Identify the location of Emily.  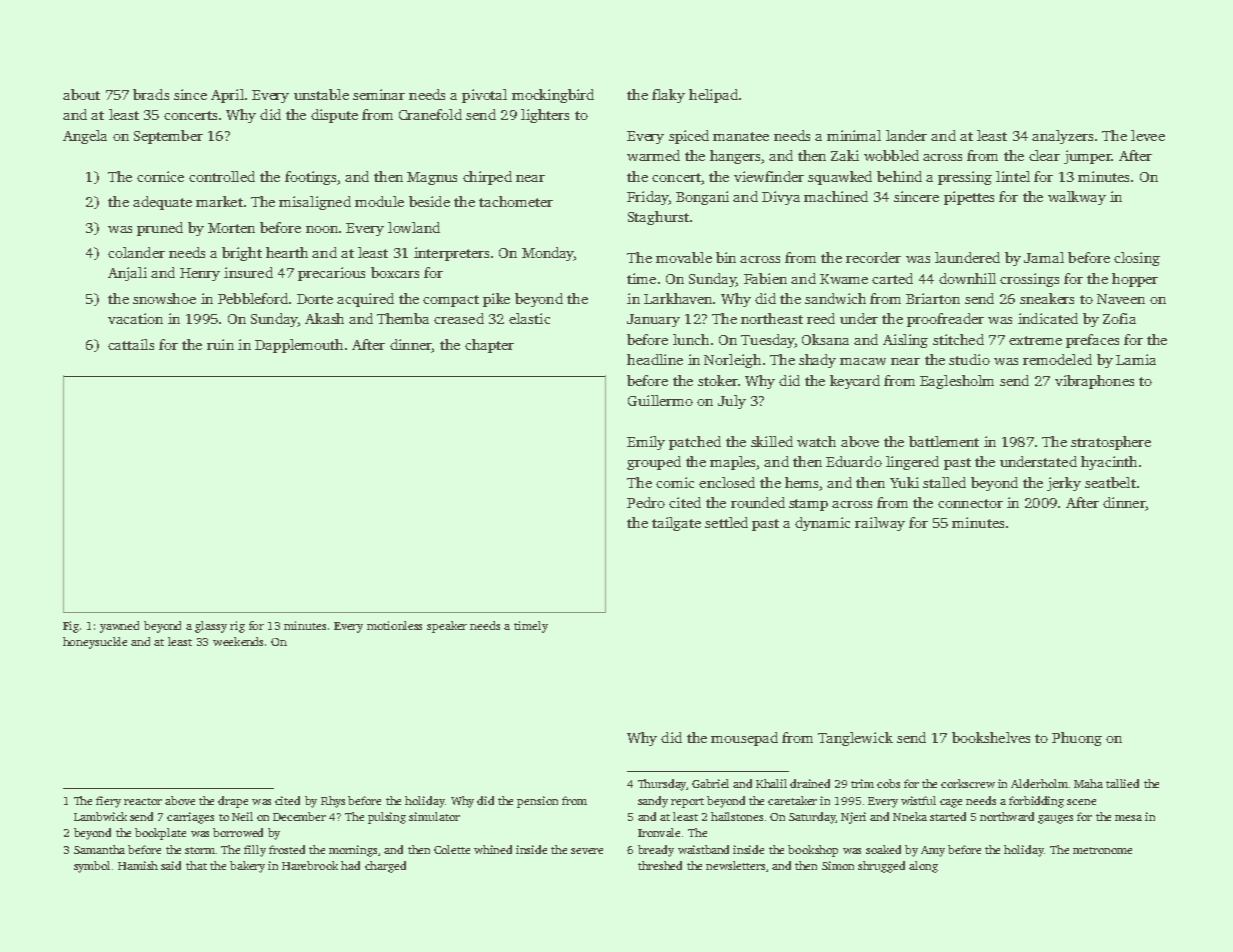
(646, 443).
